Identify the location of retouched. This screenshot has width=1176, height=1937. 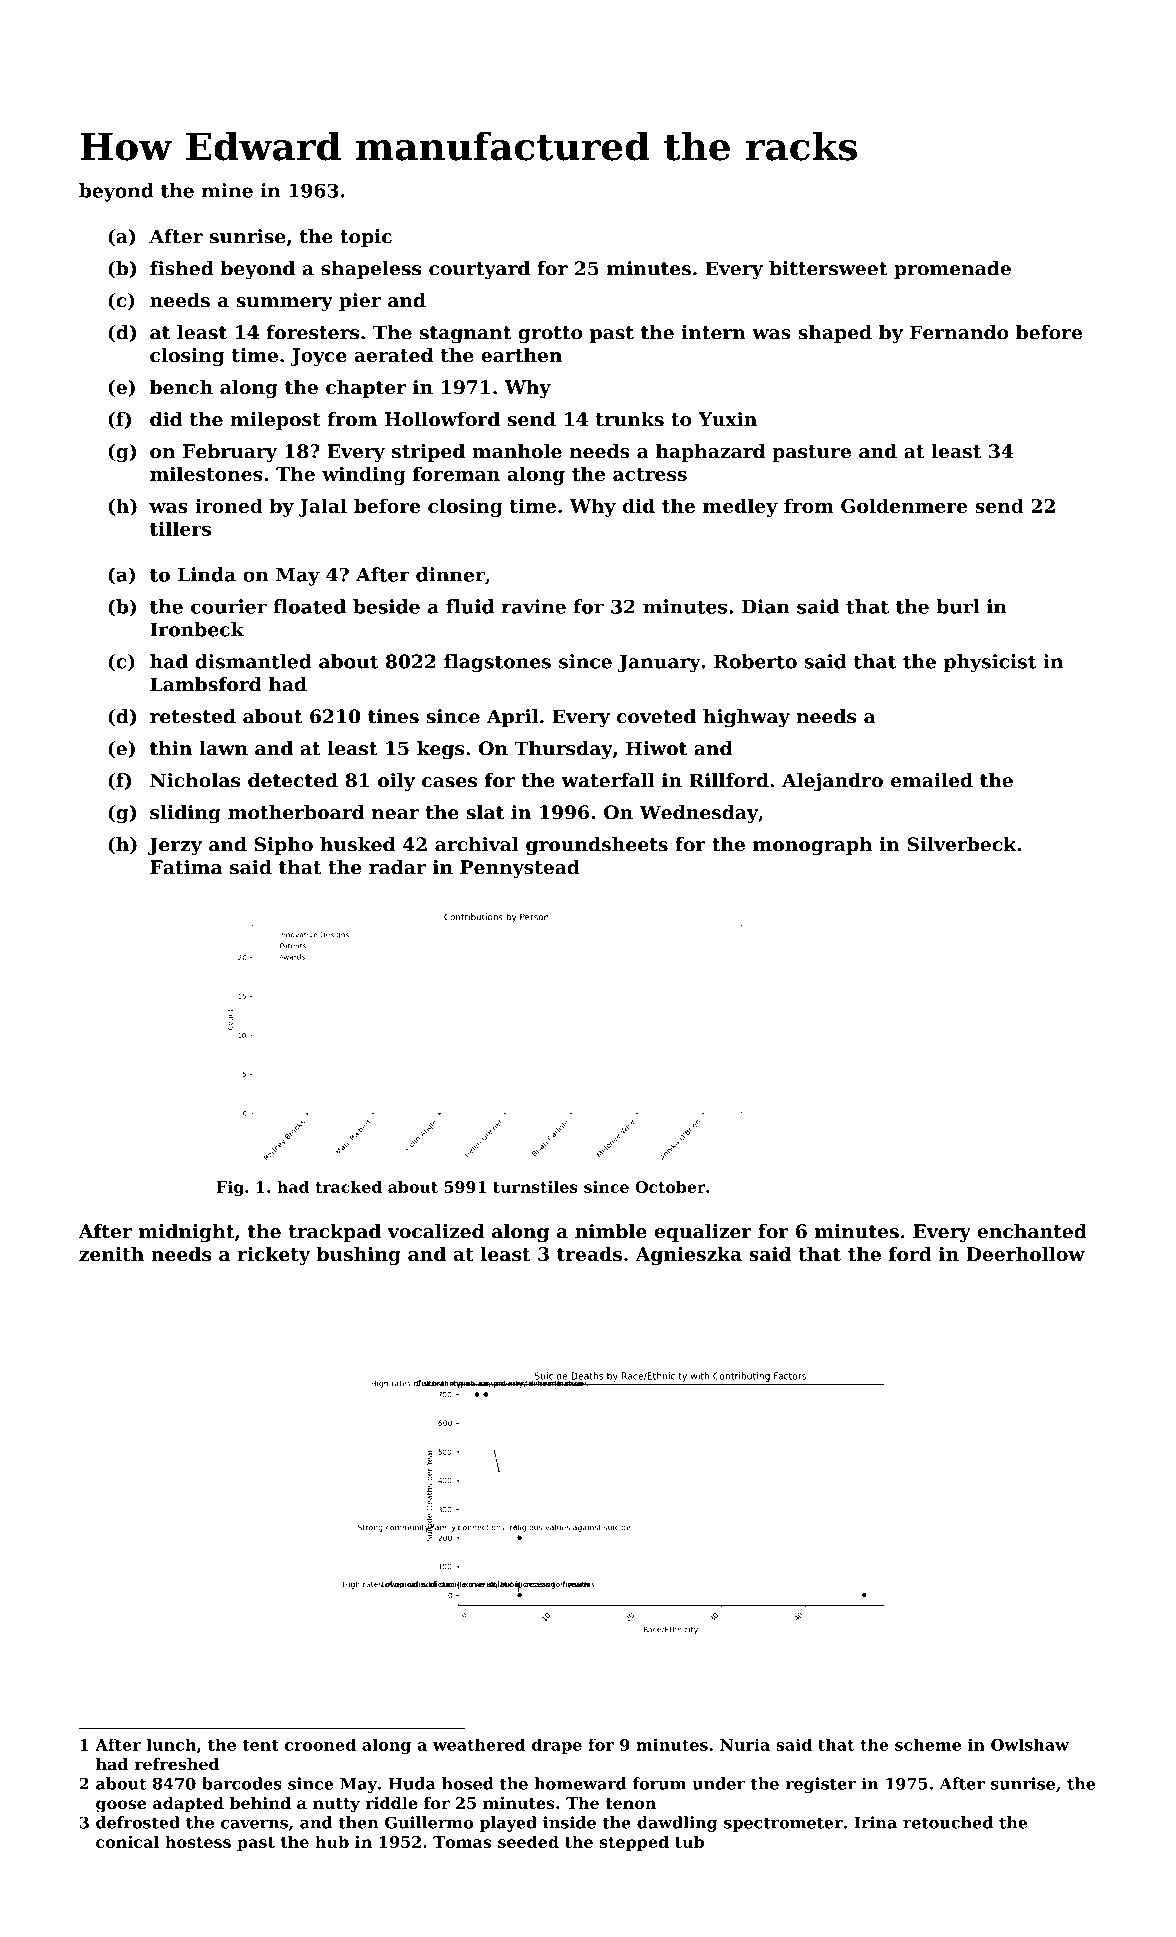
(948, 1822).
